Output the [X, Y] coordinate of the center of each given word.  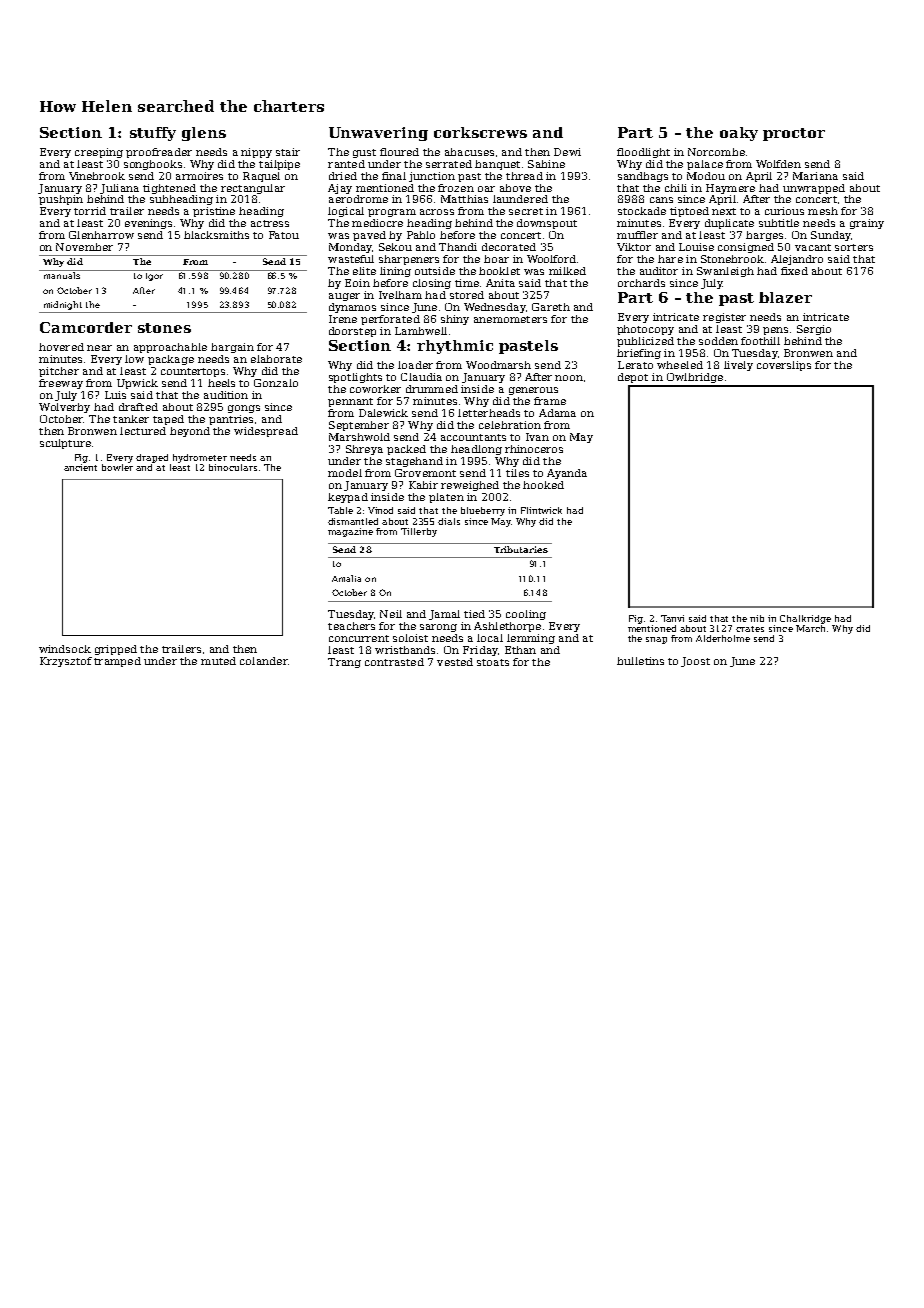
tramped [117, 662]
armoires [199, 176]
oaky [739, 134]
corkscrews [480, 132]
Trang [344, 663]
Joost [695, 662]
